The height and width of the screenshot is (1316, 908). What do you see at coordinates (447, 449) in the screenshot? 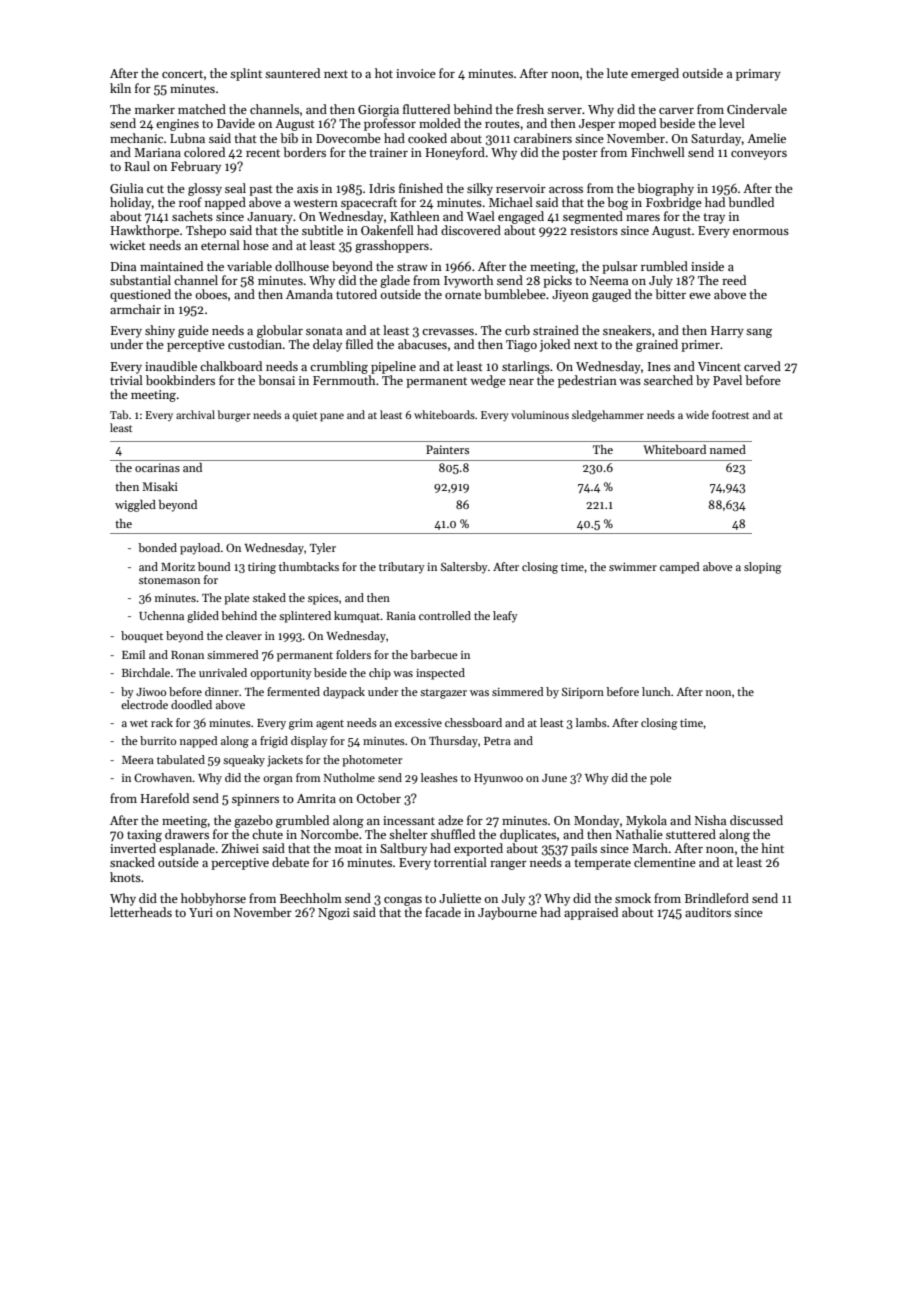
I see `Painters` at bounding box center [447, 449].
